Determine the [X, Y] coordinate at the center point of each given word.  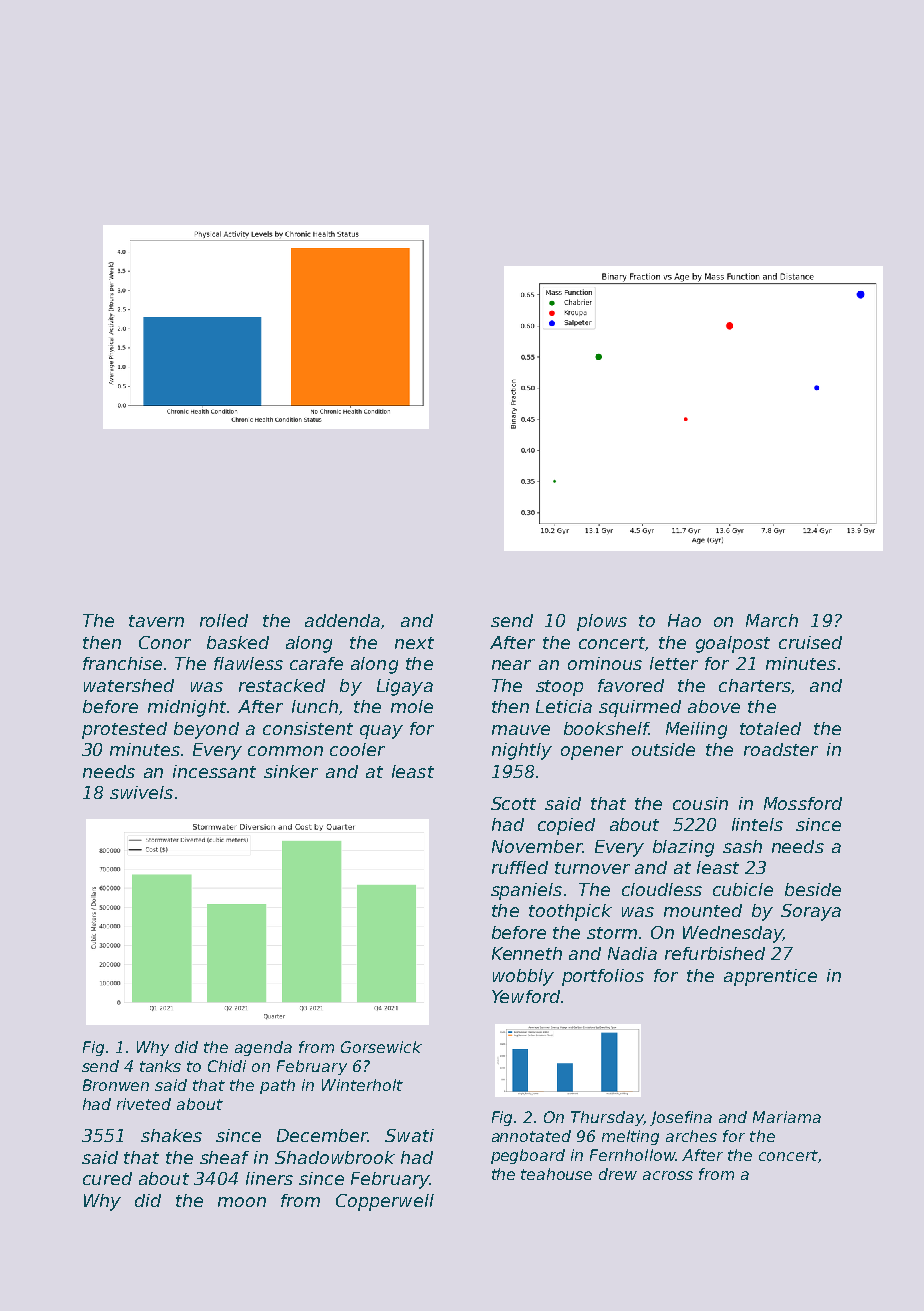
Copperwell [385, 1202]
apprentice [770, 977]
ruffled [520, 867]
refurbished [715, 953]
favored [631, 685]
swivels [141, 792]
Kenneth [527, 953]
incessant [214, 771]
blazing [683, 848]
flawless [248, 663]
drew [618, 1174]
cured [107, 1178]
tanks [160, 1066]
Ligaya [405, 687]
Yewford [526, 996]
